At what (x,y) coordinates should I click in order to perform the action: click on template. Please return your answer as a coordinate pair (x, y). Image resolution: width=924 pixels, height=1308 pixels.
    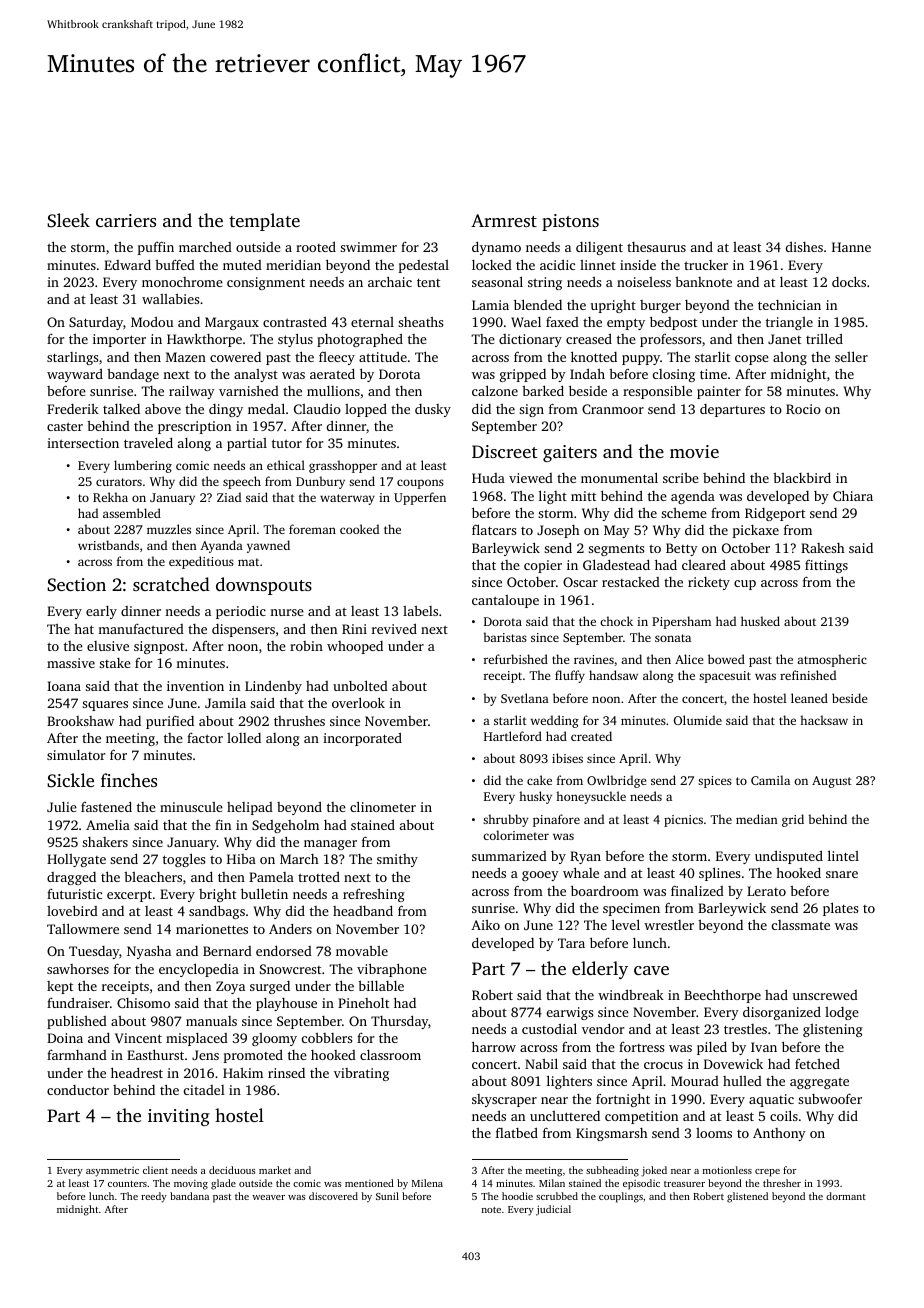
    Looking at the image, I should click on (264, 222).
